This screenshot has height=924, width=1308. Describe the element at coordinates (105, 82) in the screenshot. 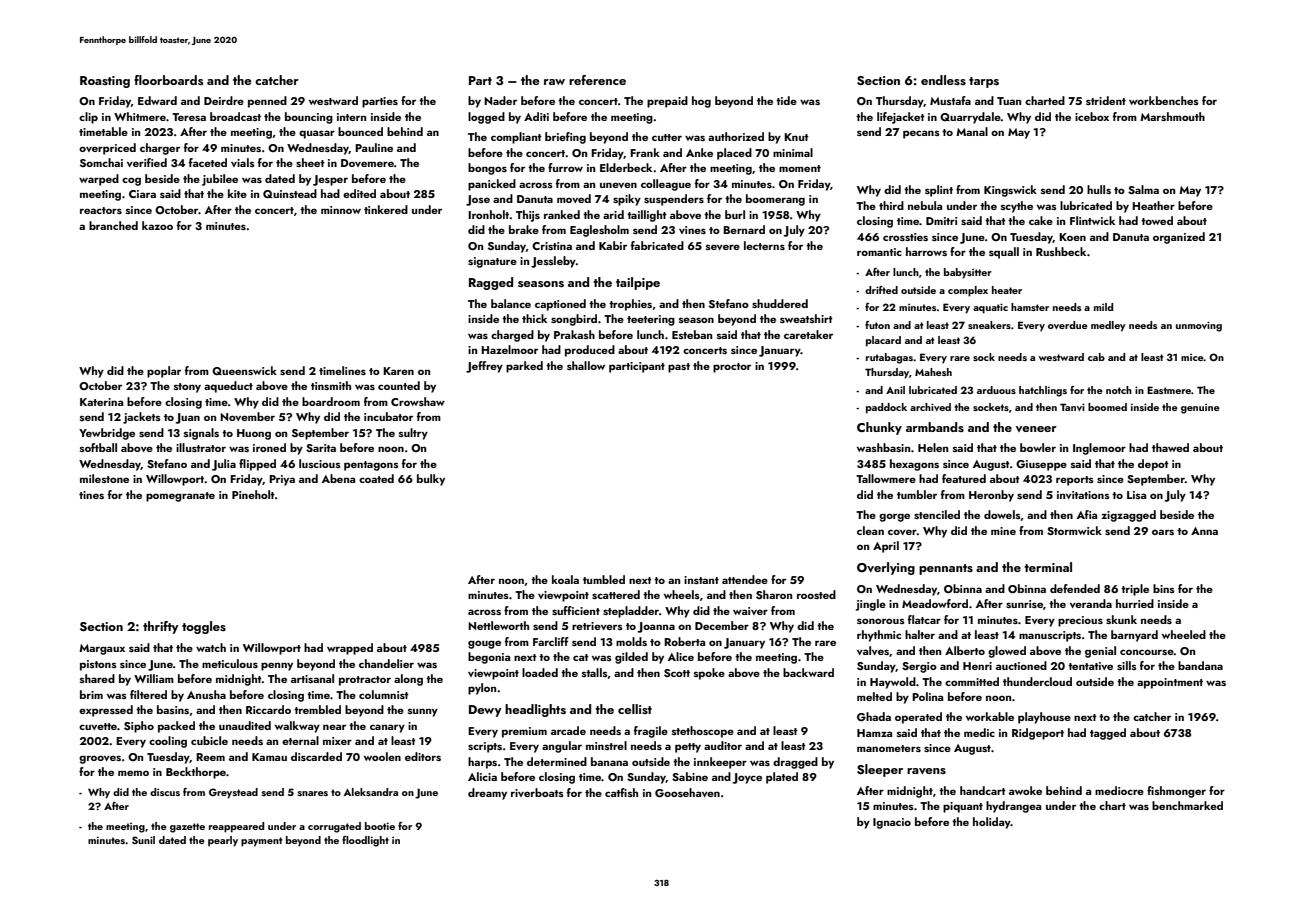

I see `Roasting` at that location.
